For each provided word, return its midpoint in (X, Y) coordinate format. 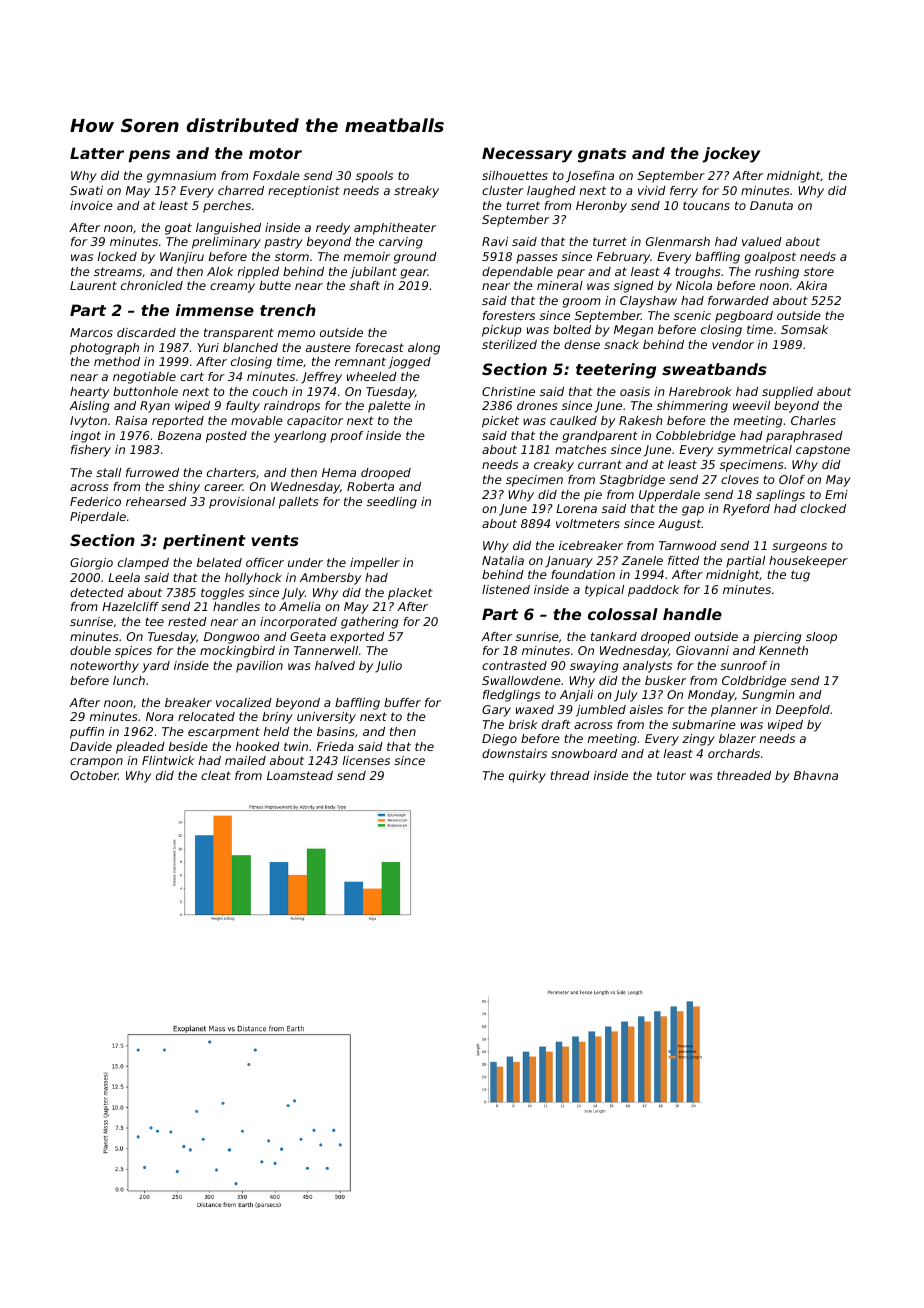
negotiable (144, 378)
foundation (583, 574)
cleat (216, 775)
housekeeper (808, 562)
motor (275, 153)
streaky (416, 192)
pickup (502, 331)
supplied (787, 393)
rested (187, 621)
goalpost (770, 258)
